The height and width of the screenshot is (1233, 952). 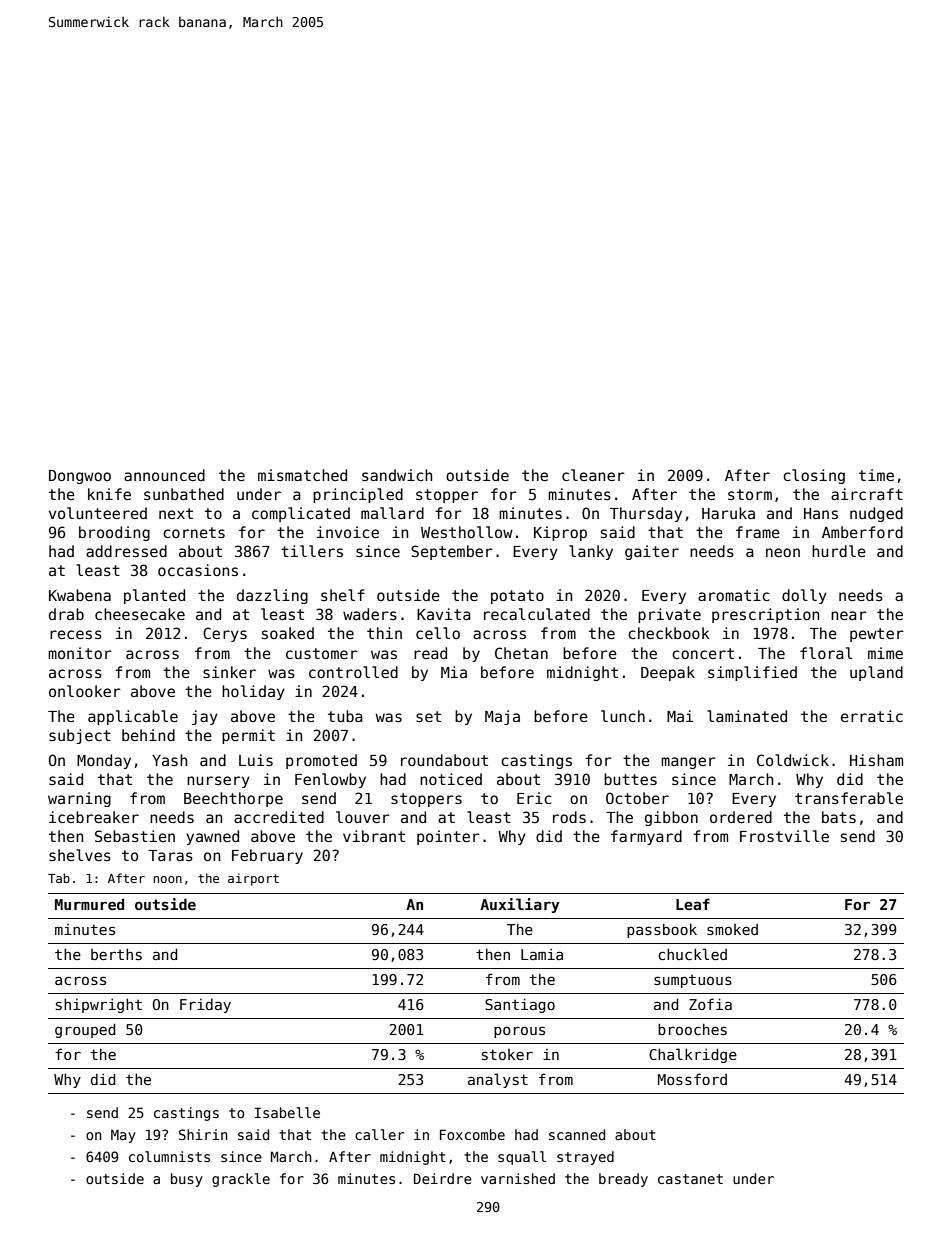 I want to click on Mossford, so click(x=692, y=1079).
